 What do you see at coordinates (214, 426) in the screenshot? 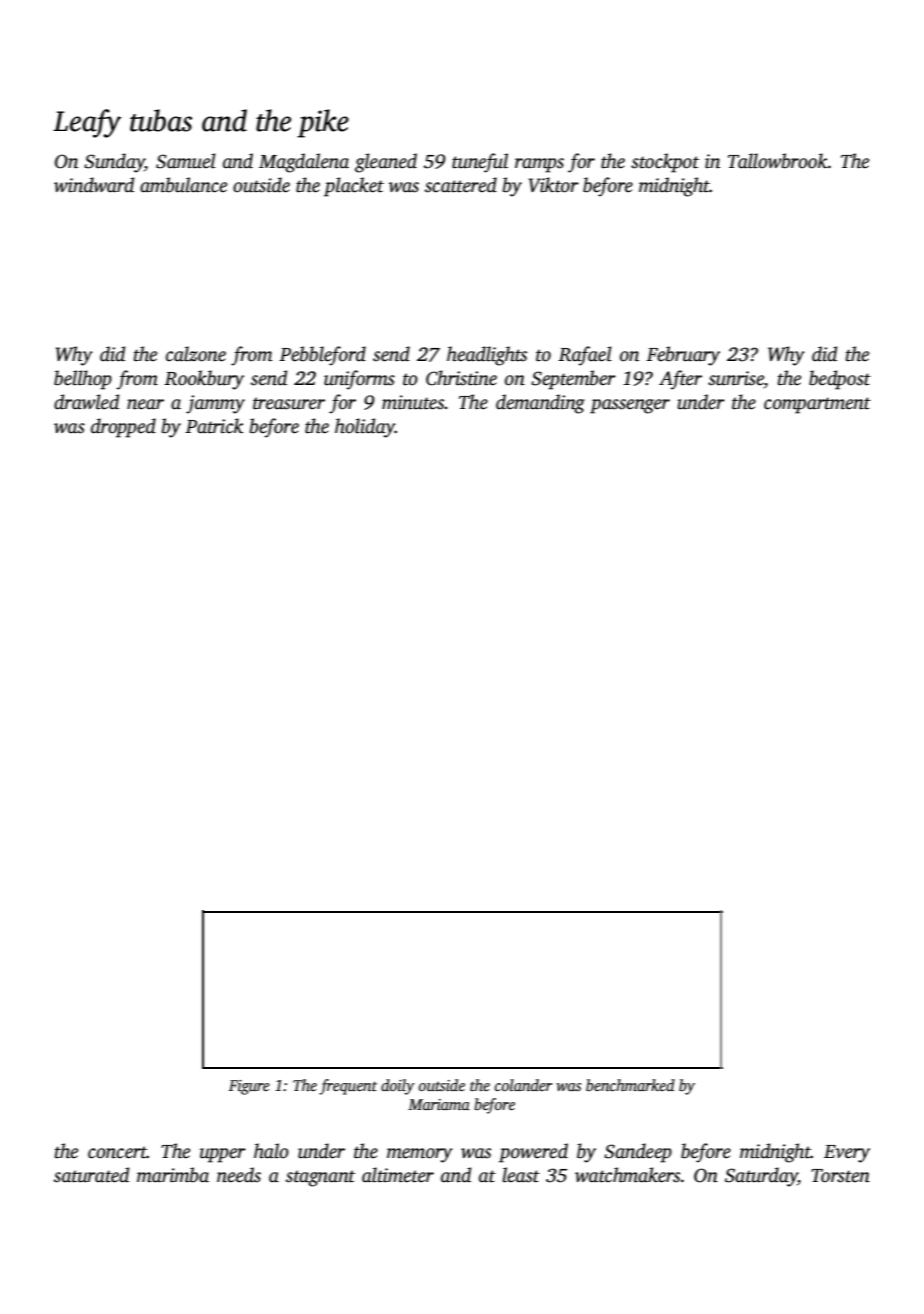
I see `Patrick` at bounding box center [214, 426].
